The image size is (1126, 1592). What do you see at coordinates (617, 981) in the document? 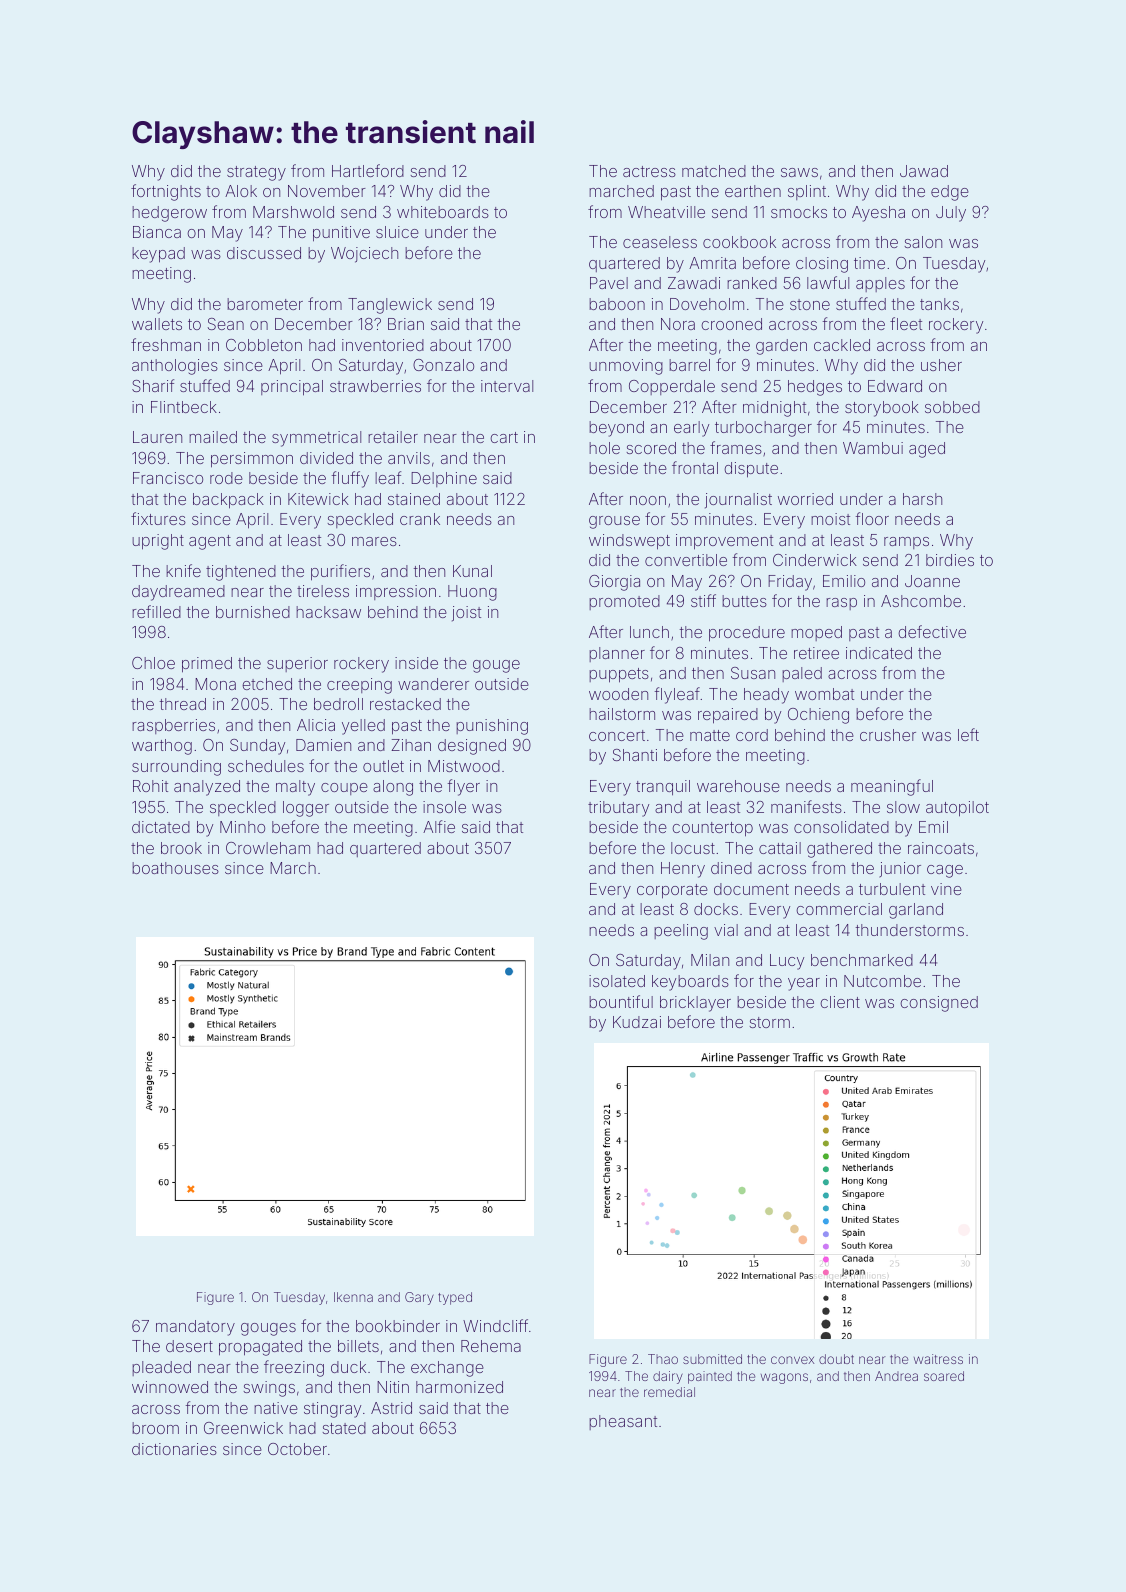
I see `isolated` at bounding box center [617, 981].
